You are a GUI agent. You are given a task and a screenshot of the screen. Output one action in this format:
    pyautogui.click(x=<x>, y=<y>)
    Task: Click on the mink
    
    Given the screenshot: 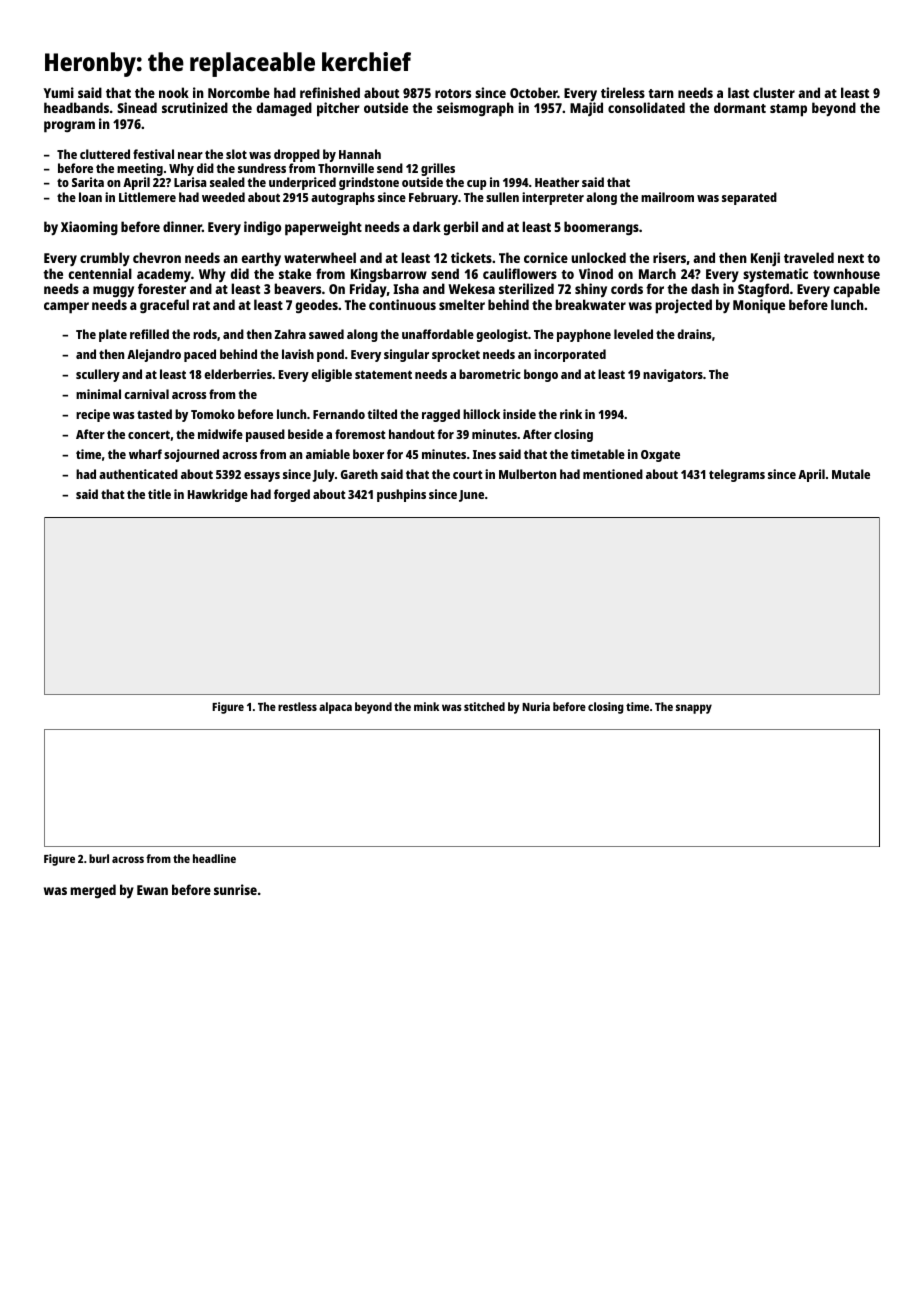 What is the action you would take?
    pyautogui.click(x=426, y=706)
